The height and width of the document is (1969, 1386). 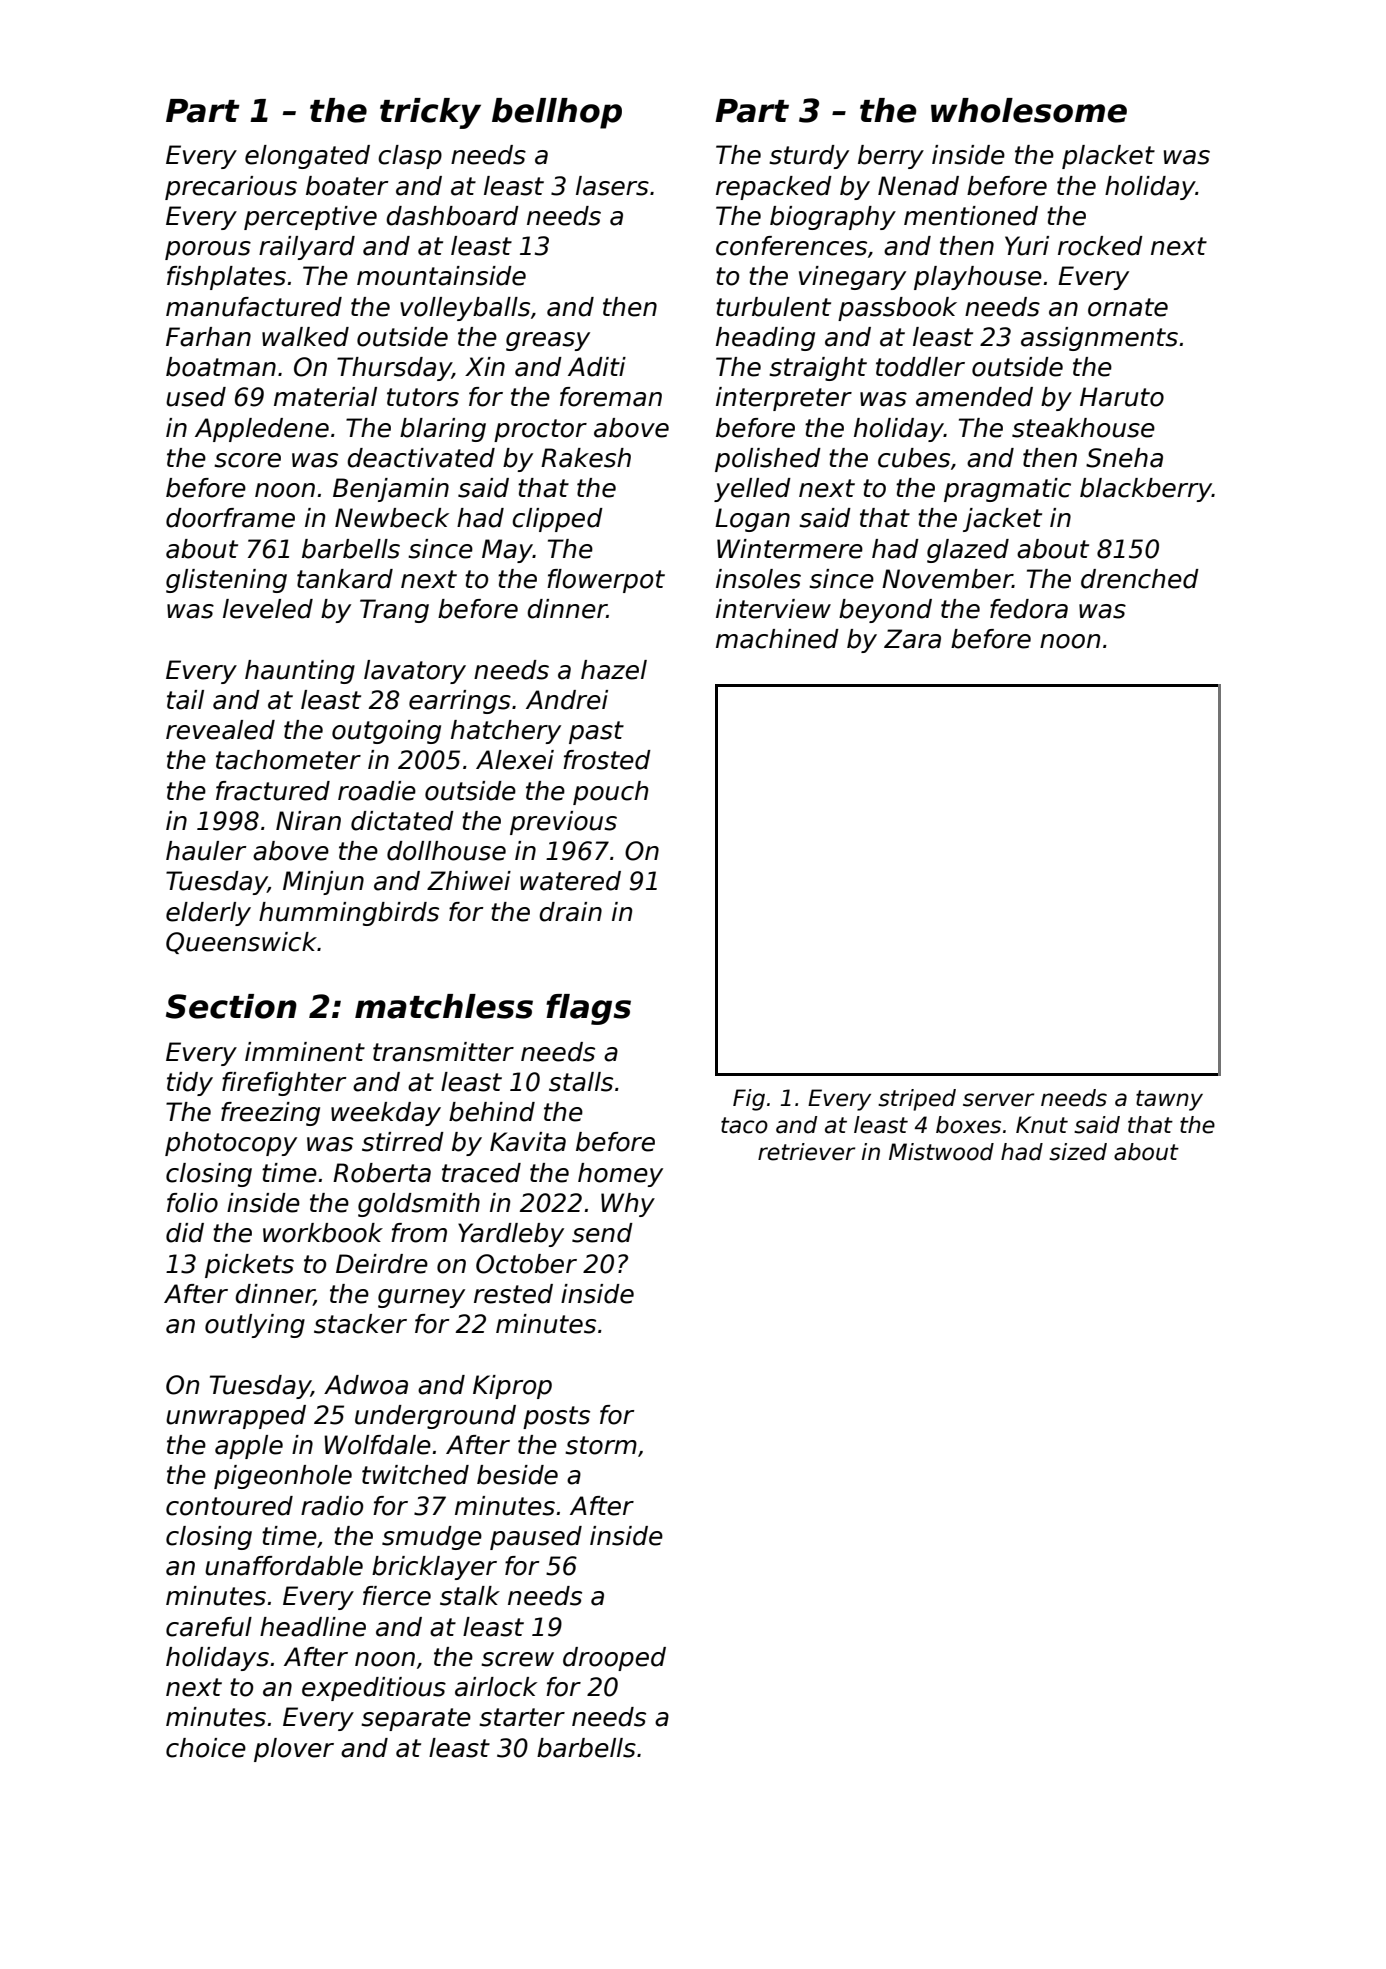 What do you see at coordinates (611, 397) in the document?
I see `foreman` at bounding box center [611, 397].
